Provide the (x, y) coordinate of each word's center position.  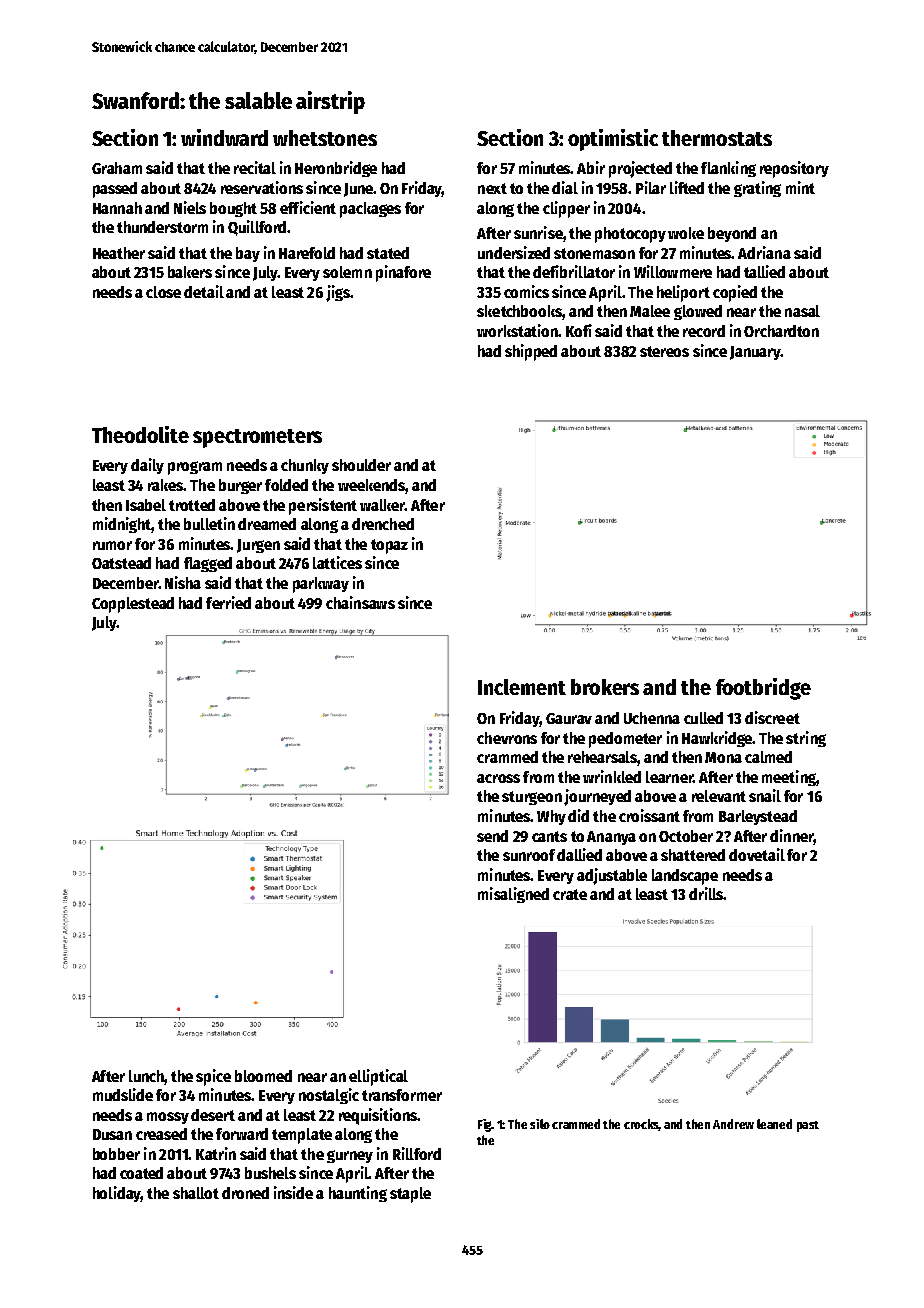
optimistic (613, 140)
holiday (117, 1194)
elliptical (378, 1077)
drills (706, 893)
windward (224, 137)
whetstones (325, 138)
